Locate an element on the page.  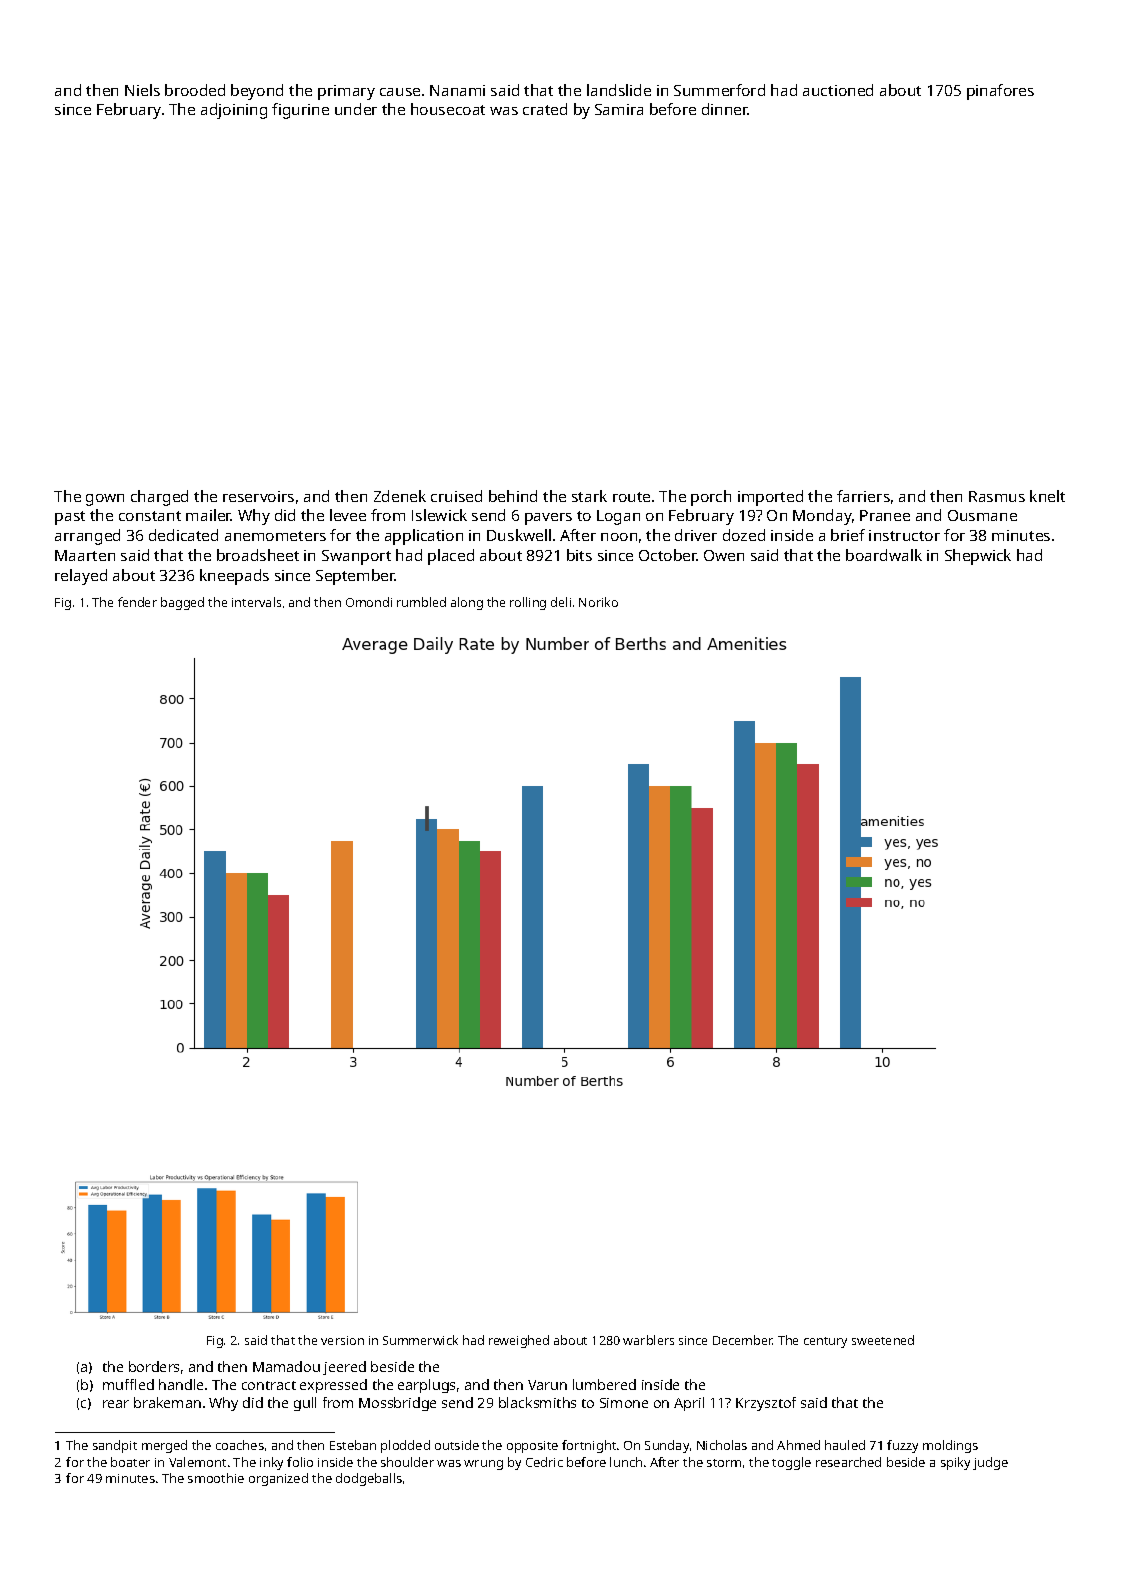
deli is located at coordinates (561, 602).
